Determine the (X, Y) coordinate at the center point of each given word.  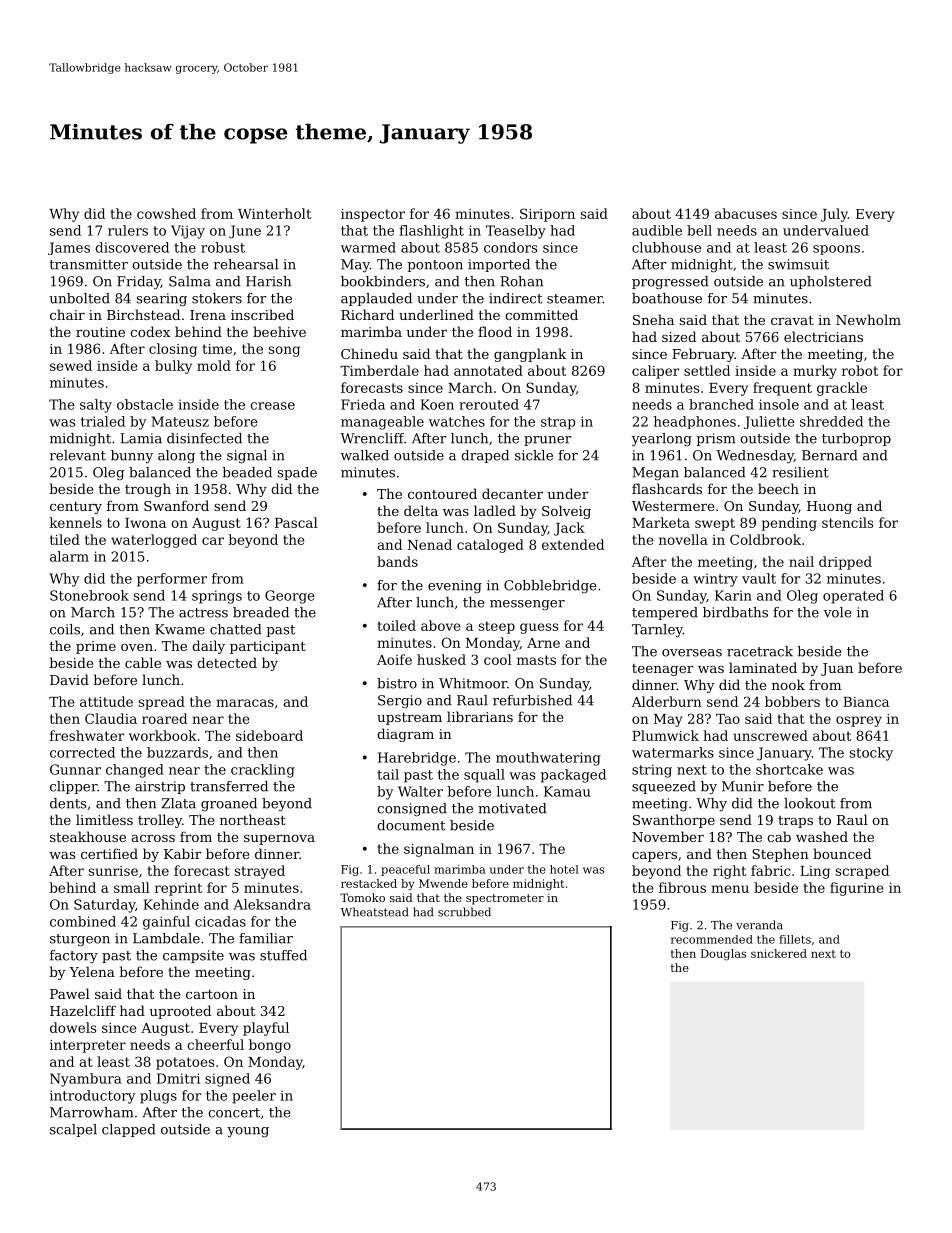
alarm (69, 556)
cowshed (166, 213)
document (411, 825)
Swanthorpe (674, 821)
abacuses (746, 213)
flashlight (431, 232)
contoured (442, 493)
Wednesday (755, 457)
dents (68, 803)
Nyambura (85, 1080)
